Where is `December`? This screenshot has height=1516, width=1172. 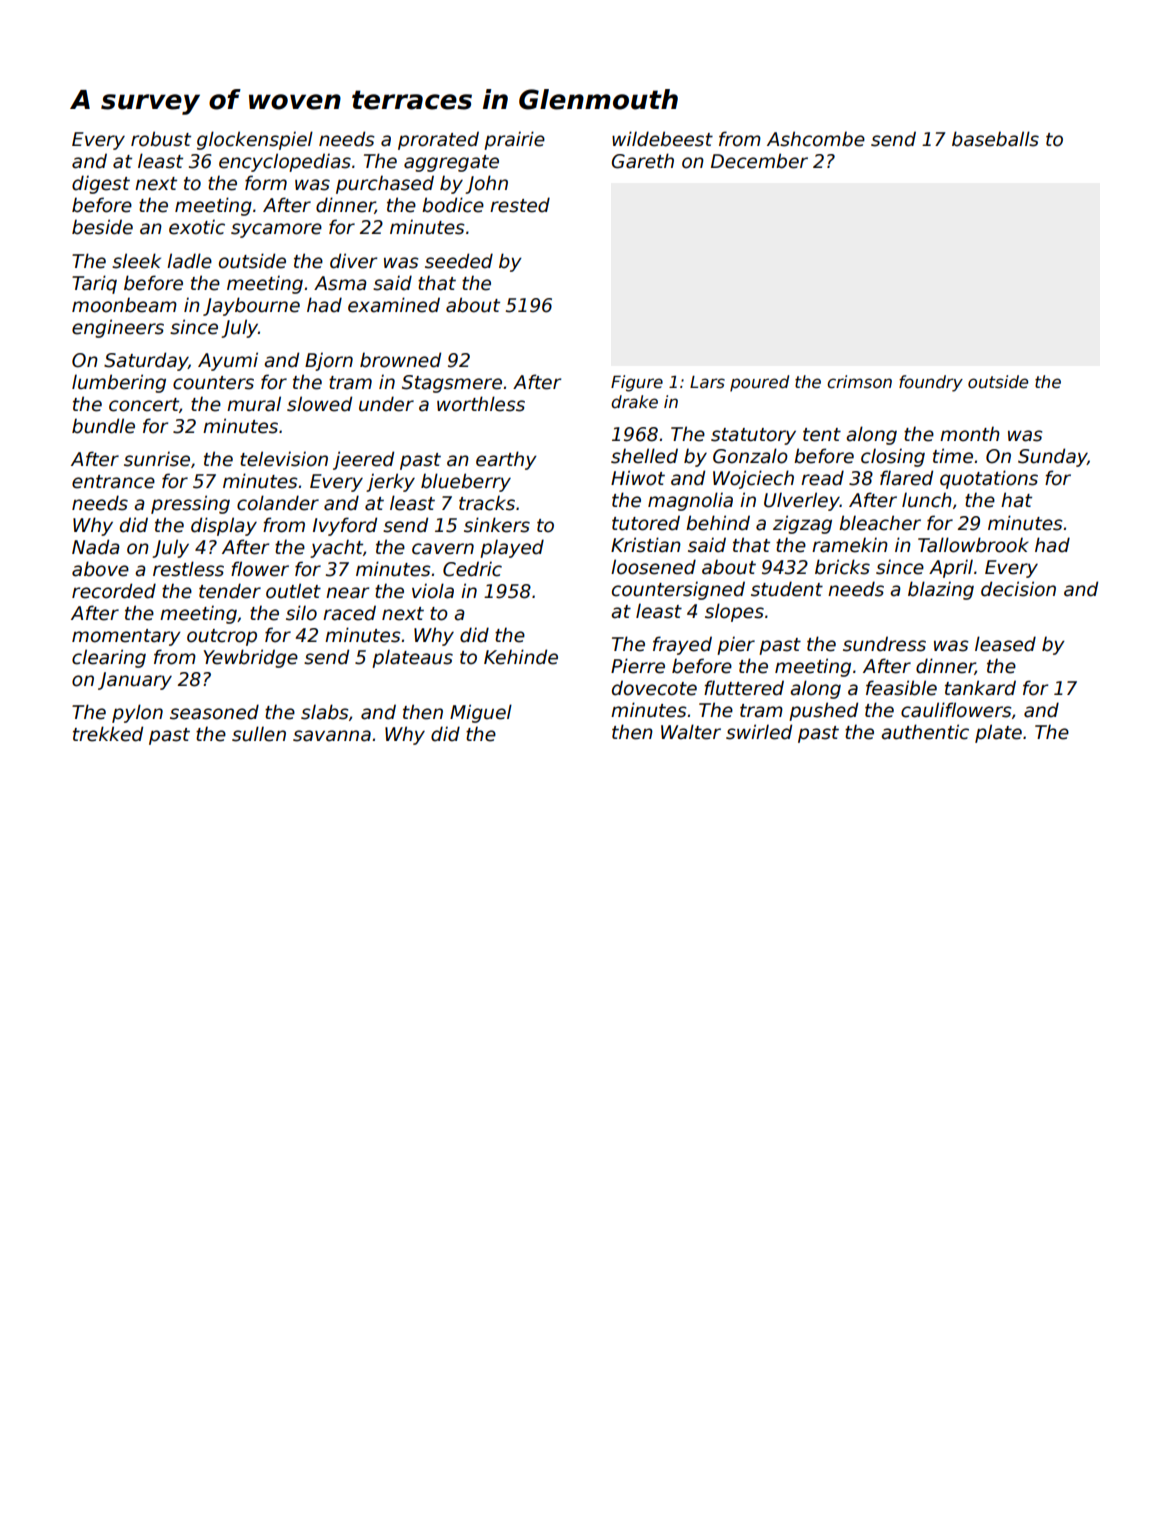 December is located at coordinates (759, 161).
